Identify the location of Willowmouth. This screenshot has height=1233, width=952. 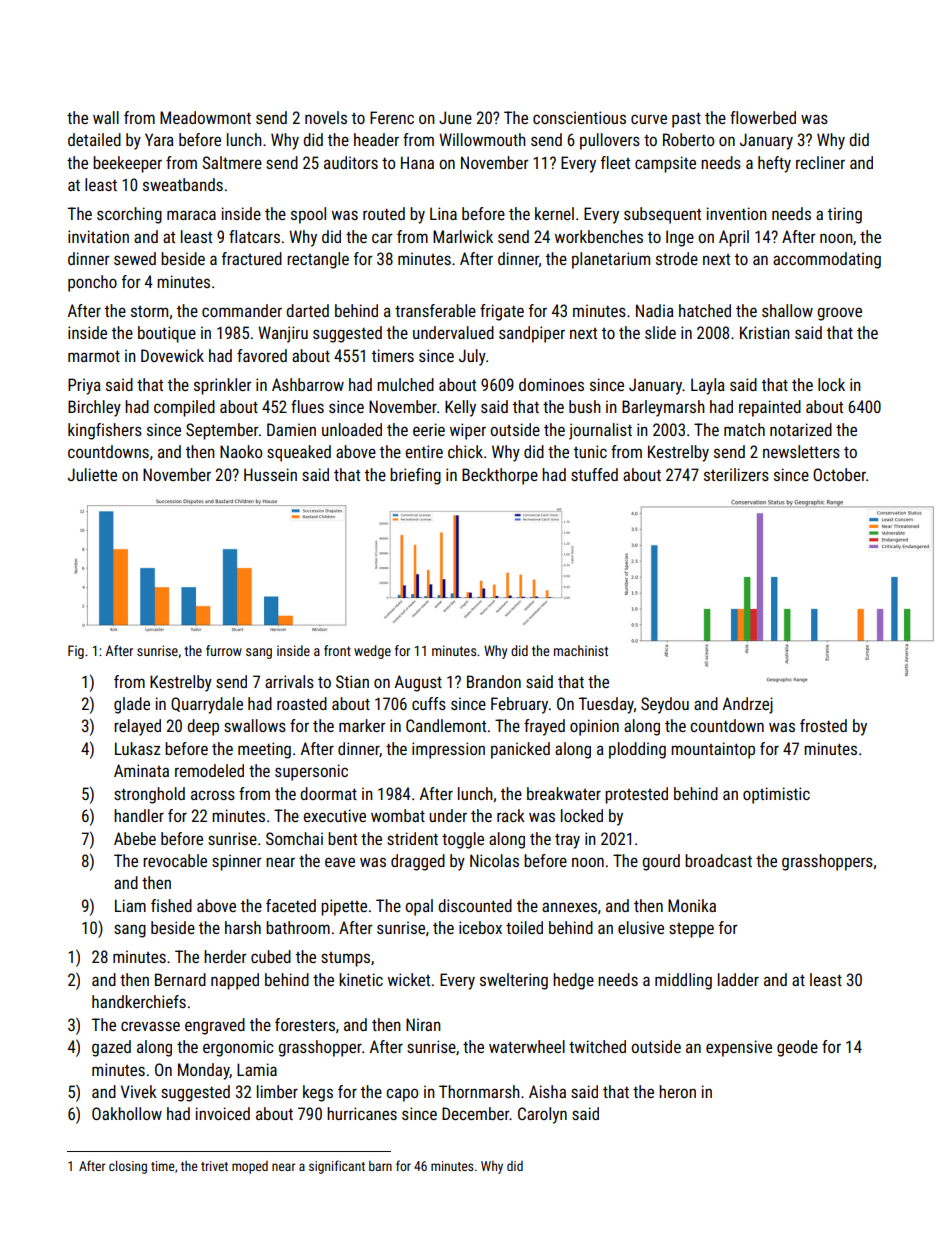
(482, 139).
